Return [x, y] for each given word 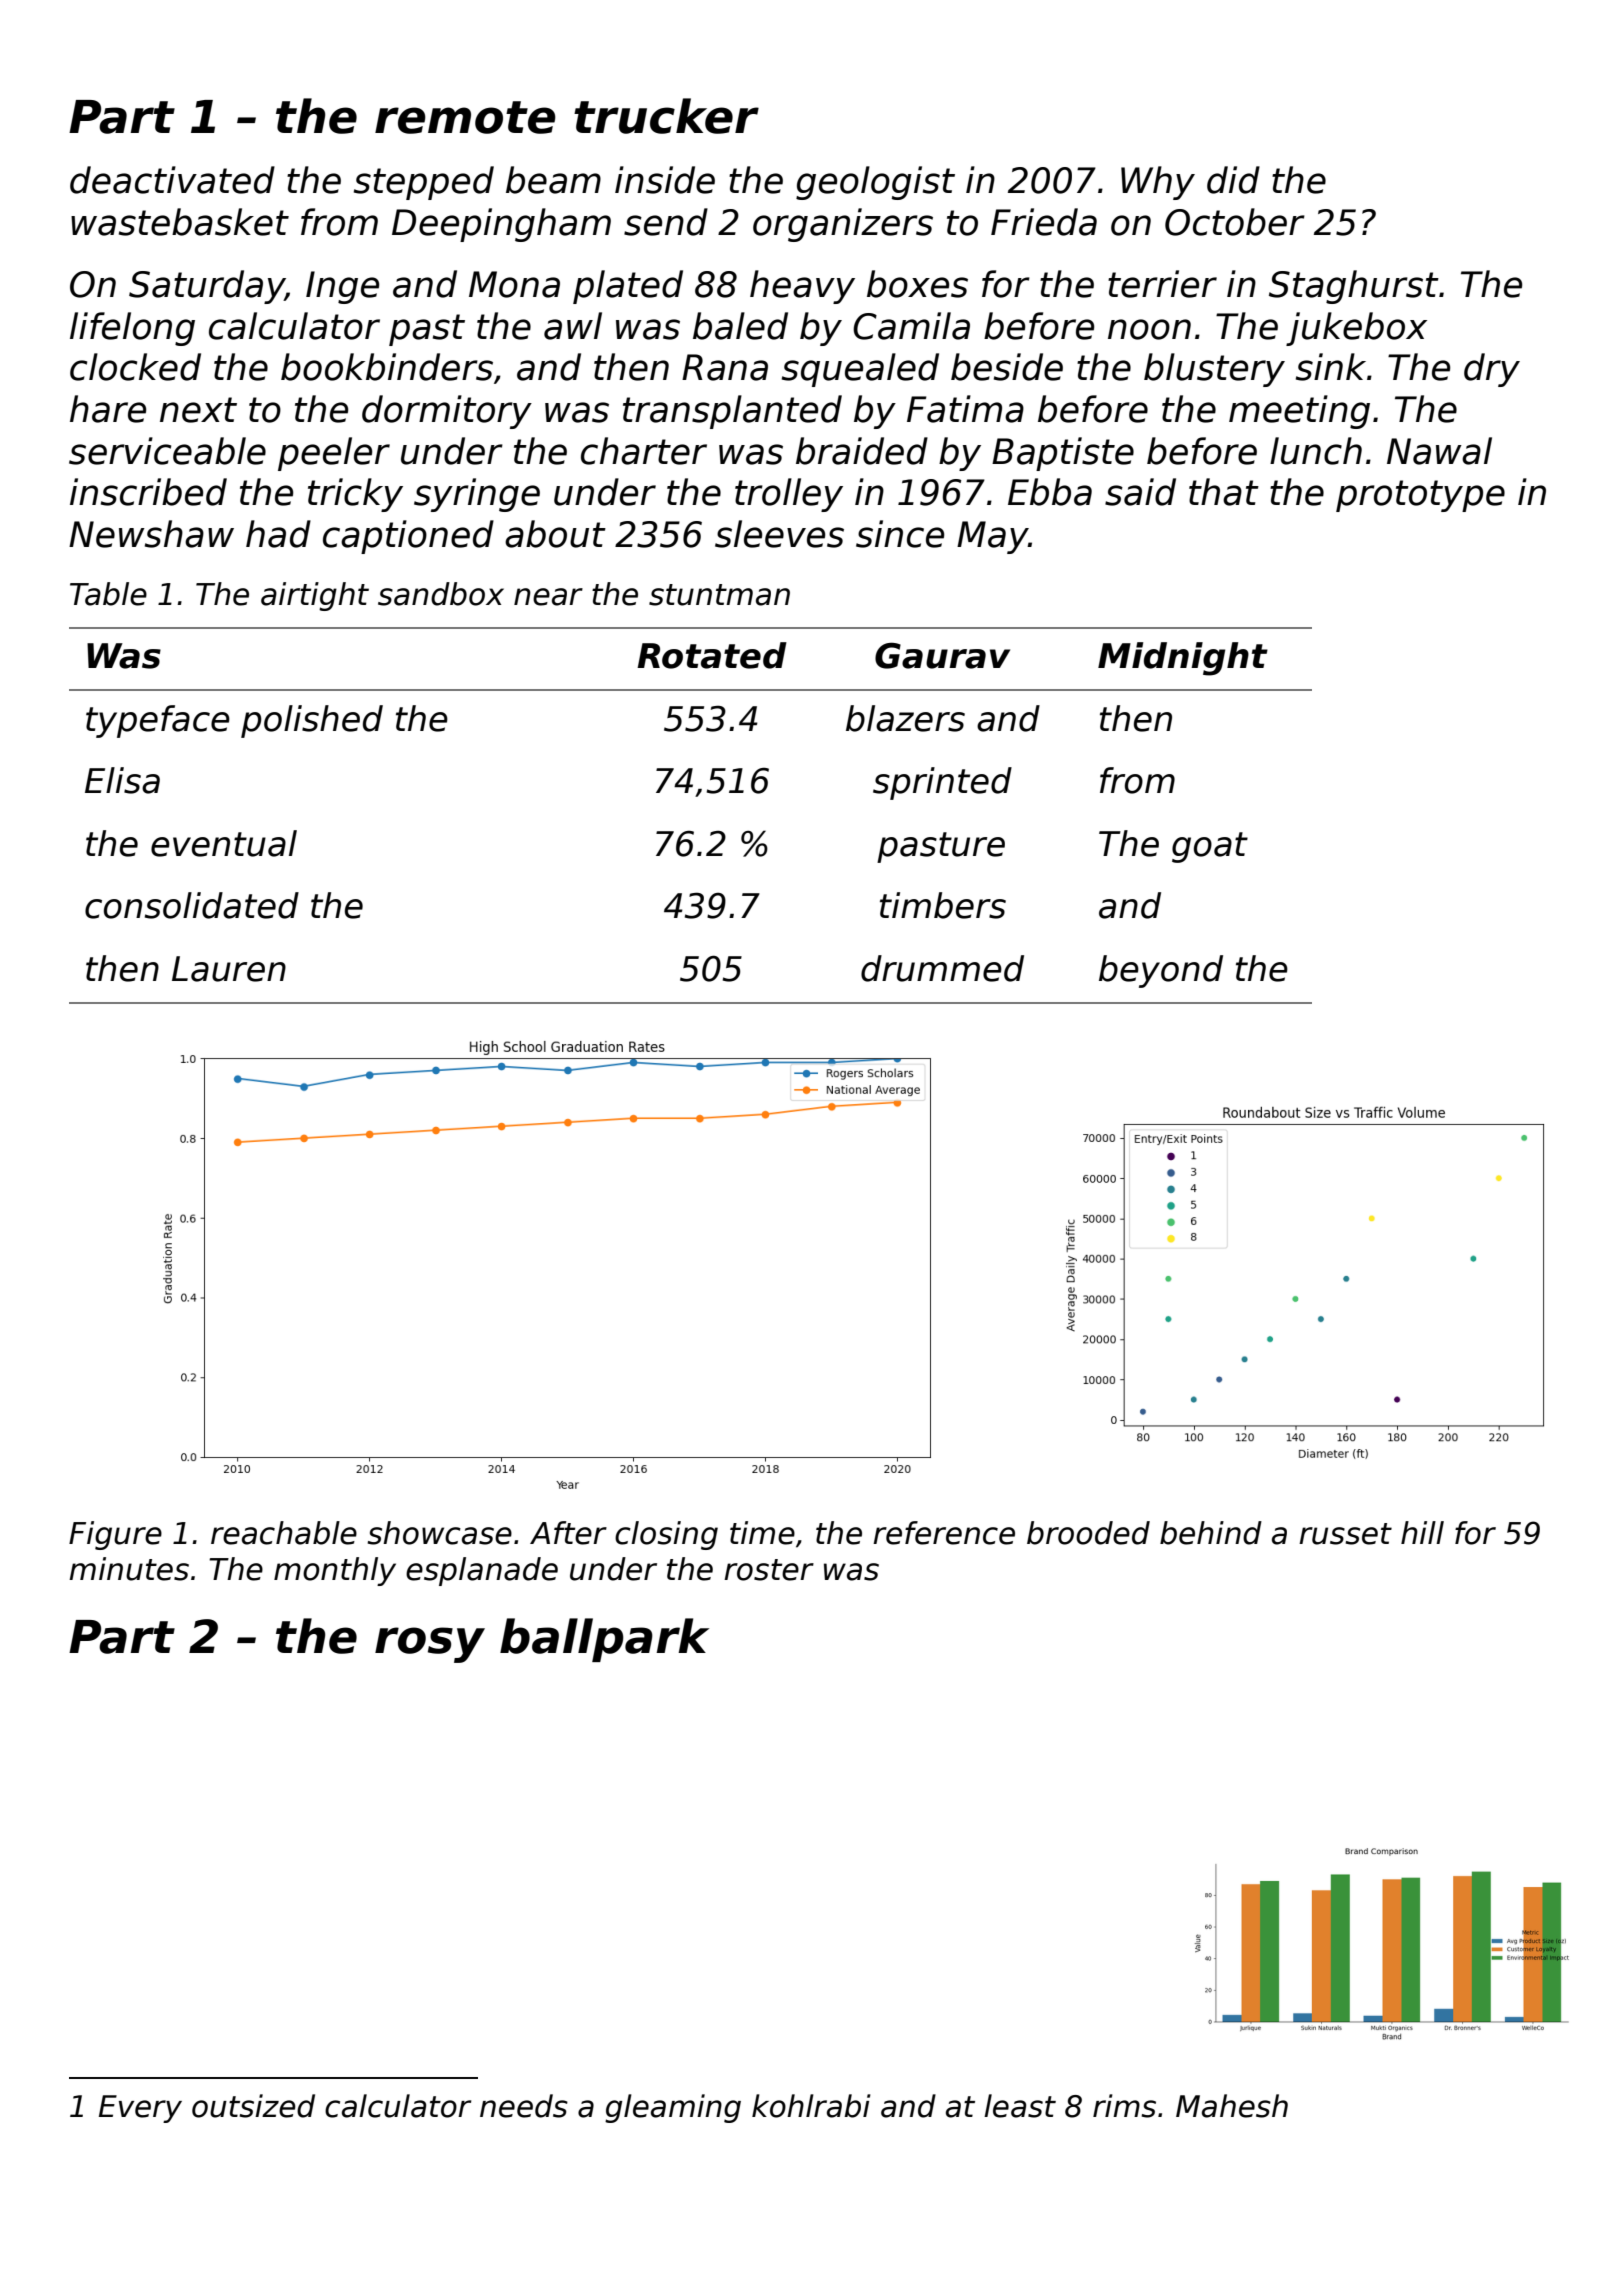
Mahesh [1232, 2106]
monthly [335, 1571]
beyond [1161, 971]
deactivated [172, 180]
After [568, 1533]
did [1233, 180]
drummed [942, 968]
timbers [943, 905]
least [1020, 2106]
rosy [430, 1645]
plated [628, 287]
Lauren [229, 969]
